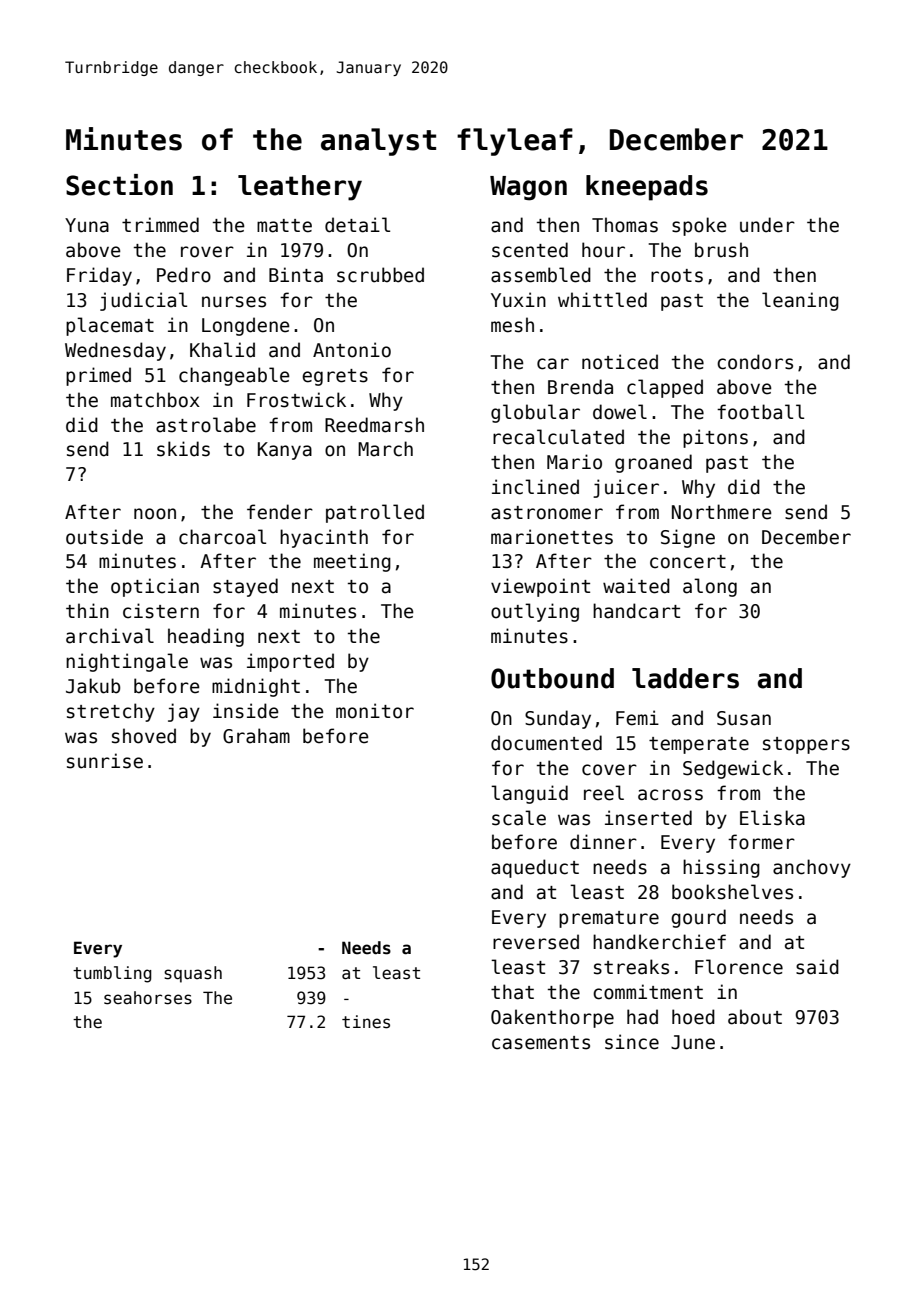 This screenshot has width=924, height=1311. I want to click on stretchy, so click(111, 712).
